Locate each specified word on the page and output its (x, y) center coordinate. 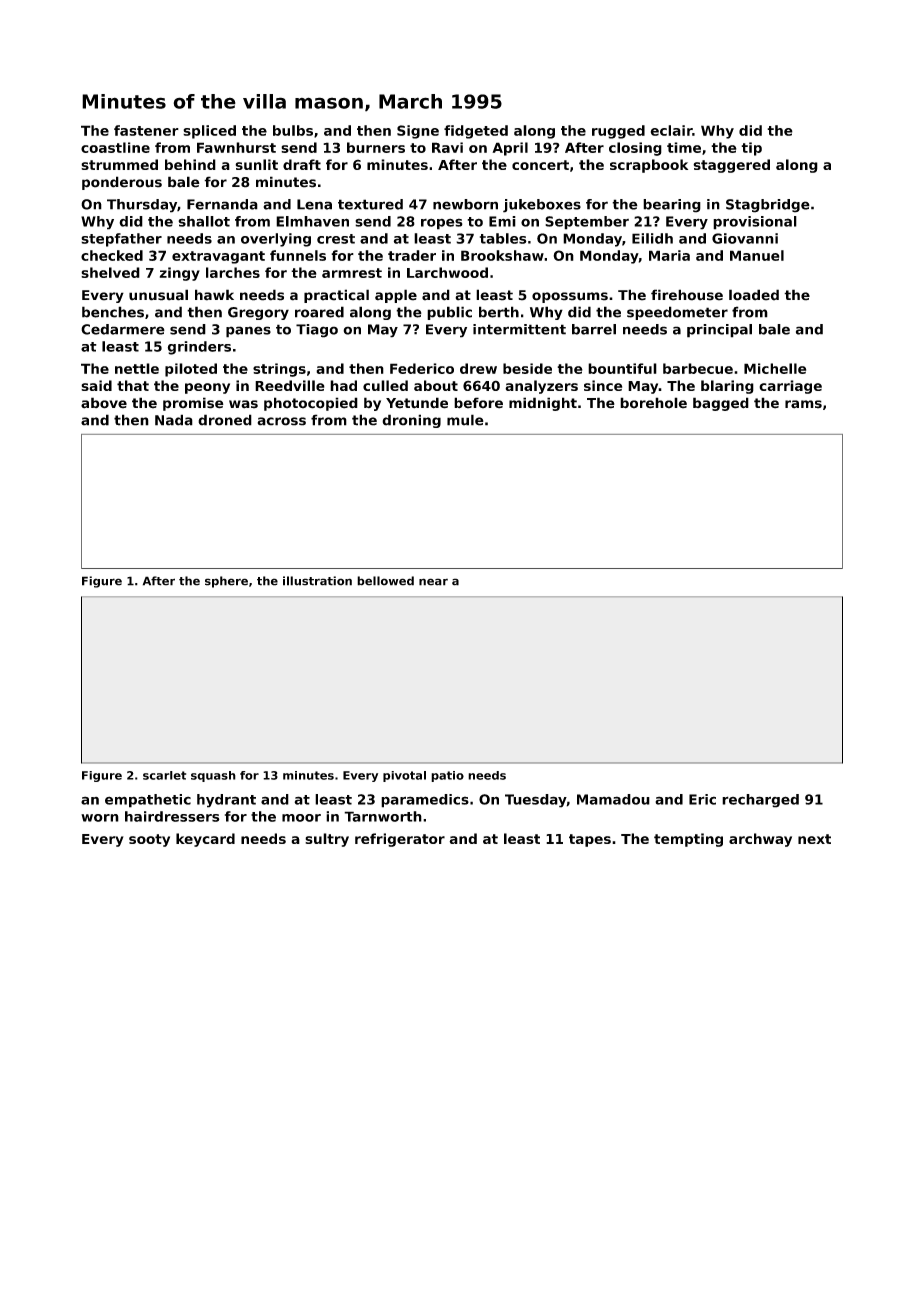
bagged (721, 404)
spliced (209, 132)
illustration (317, 581)
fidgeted (476, 132)
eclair (671, 130)
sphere (226, 582)
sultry (327, 840)
